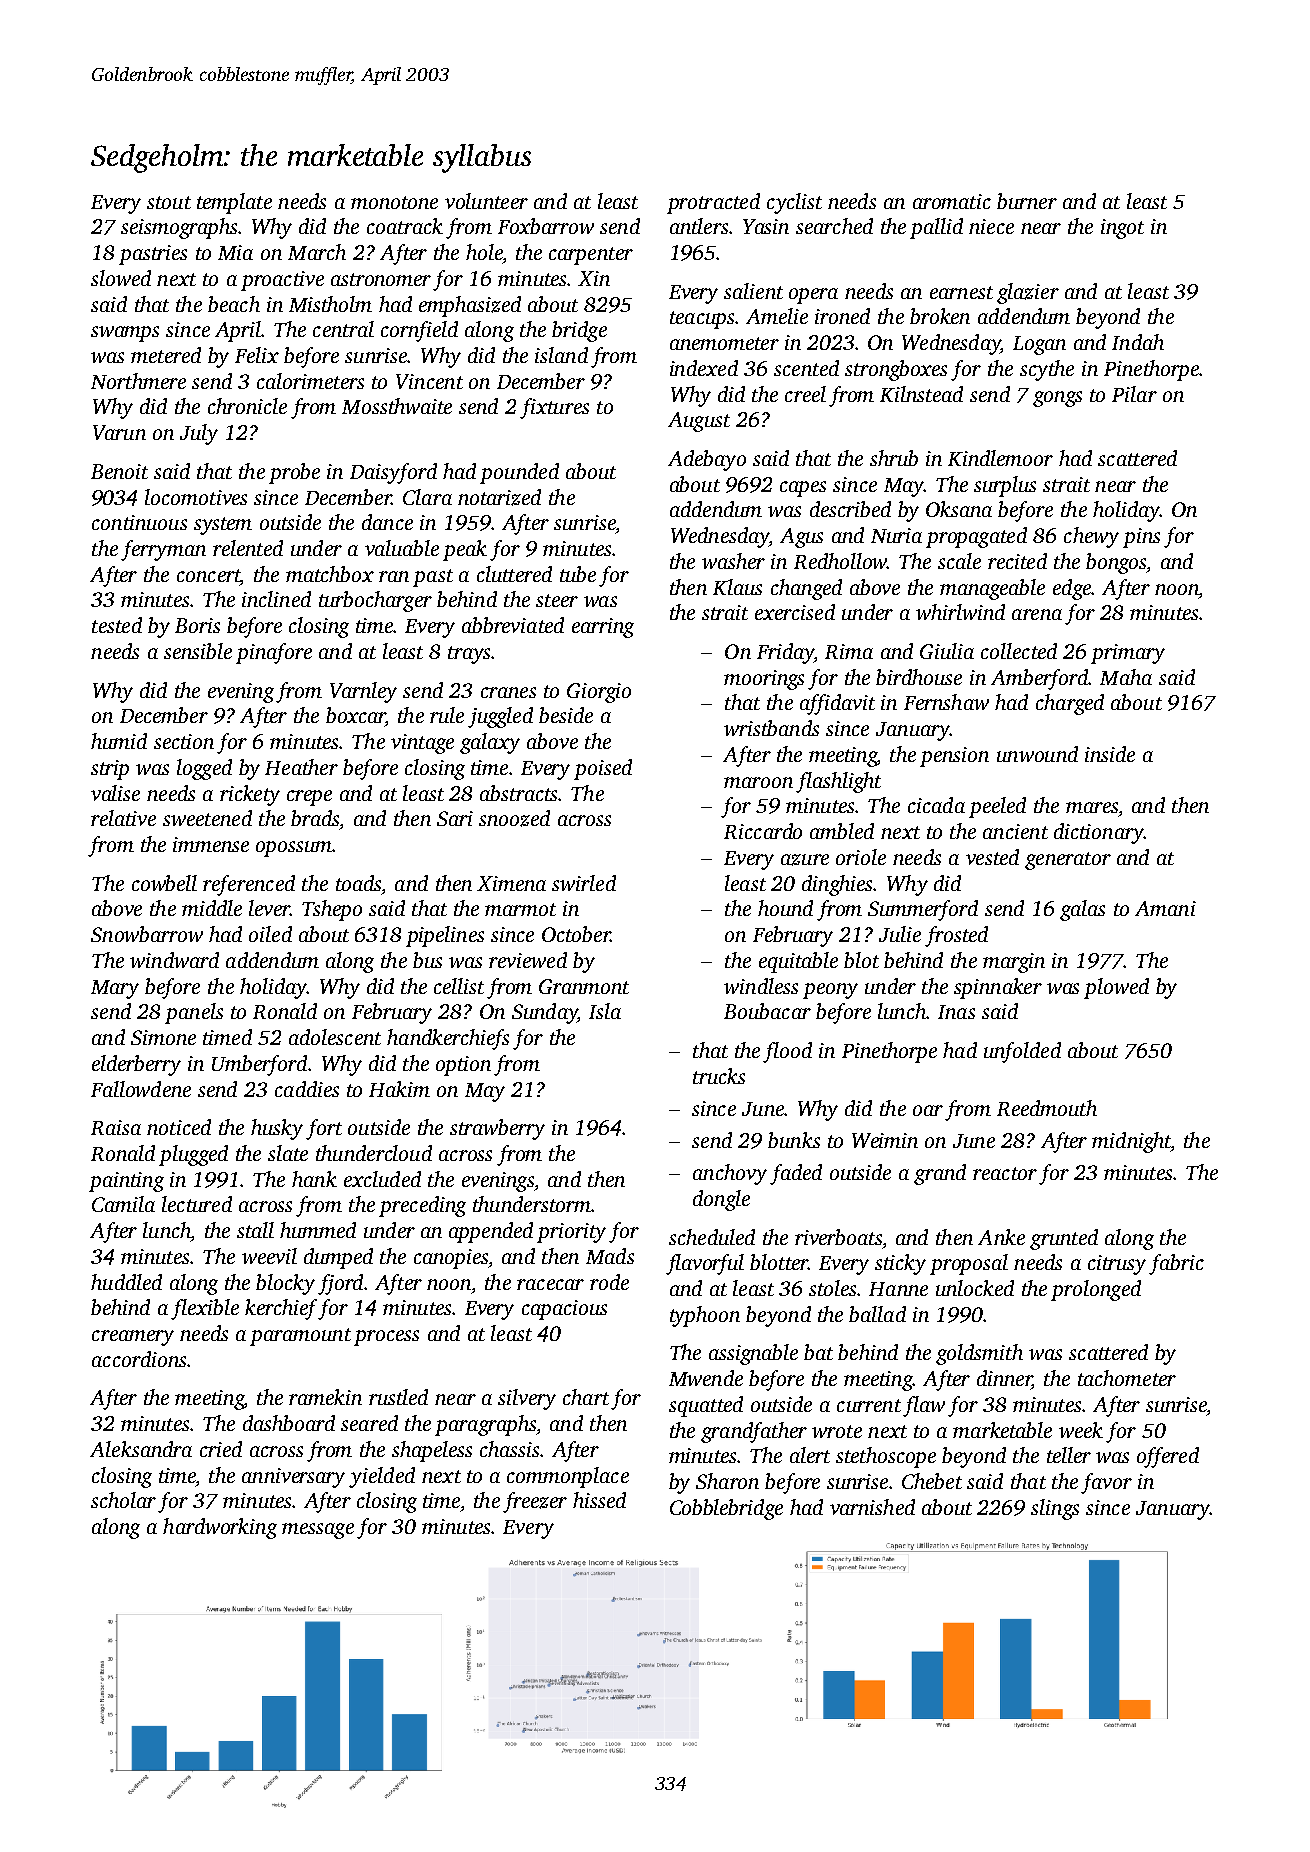  What do you see at coordinates (936, 228) in the screenshot?
I see `pallid` at bounding box center [936, 228].
